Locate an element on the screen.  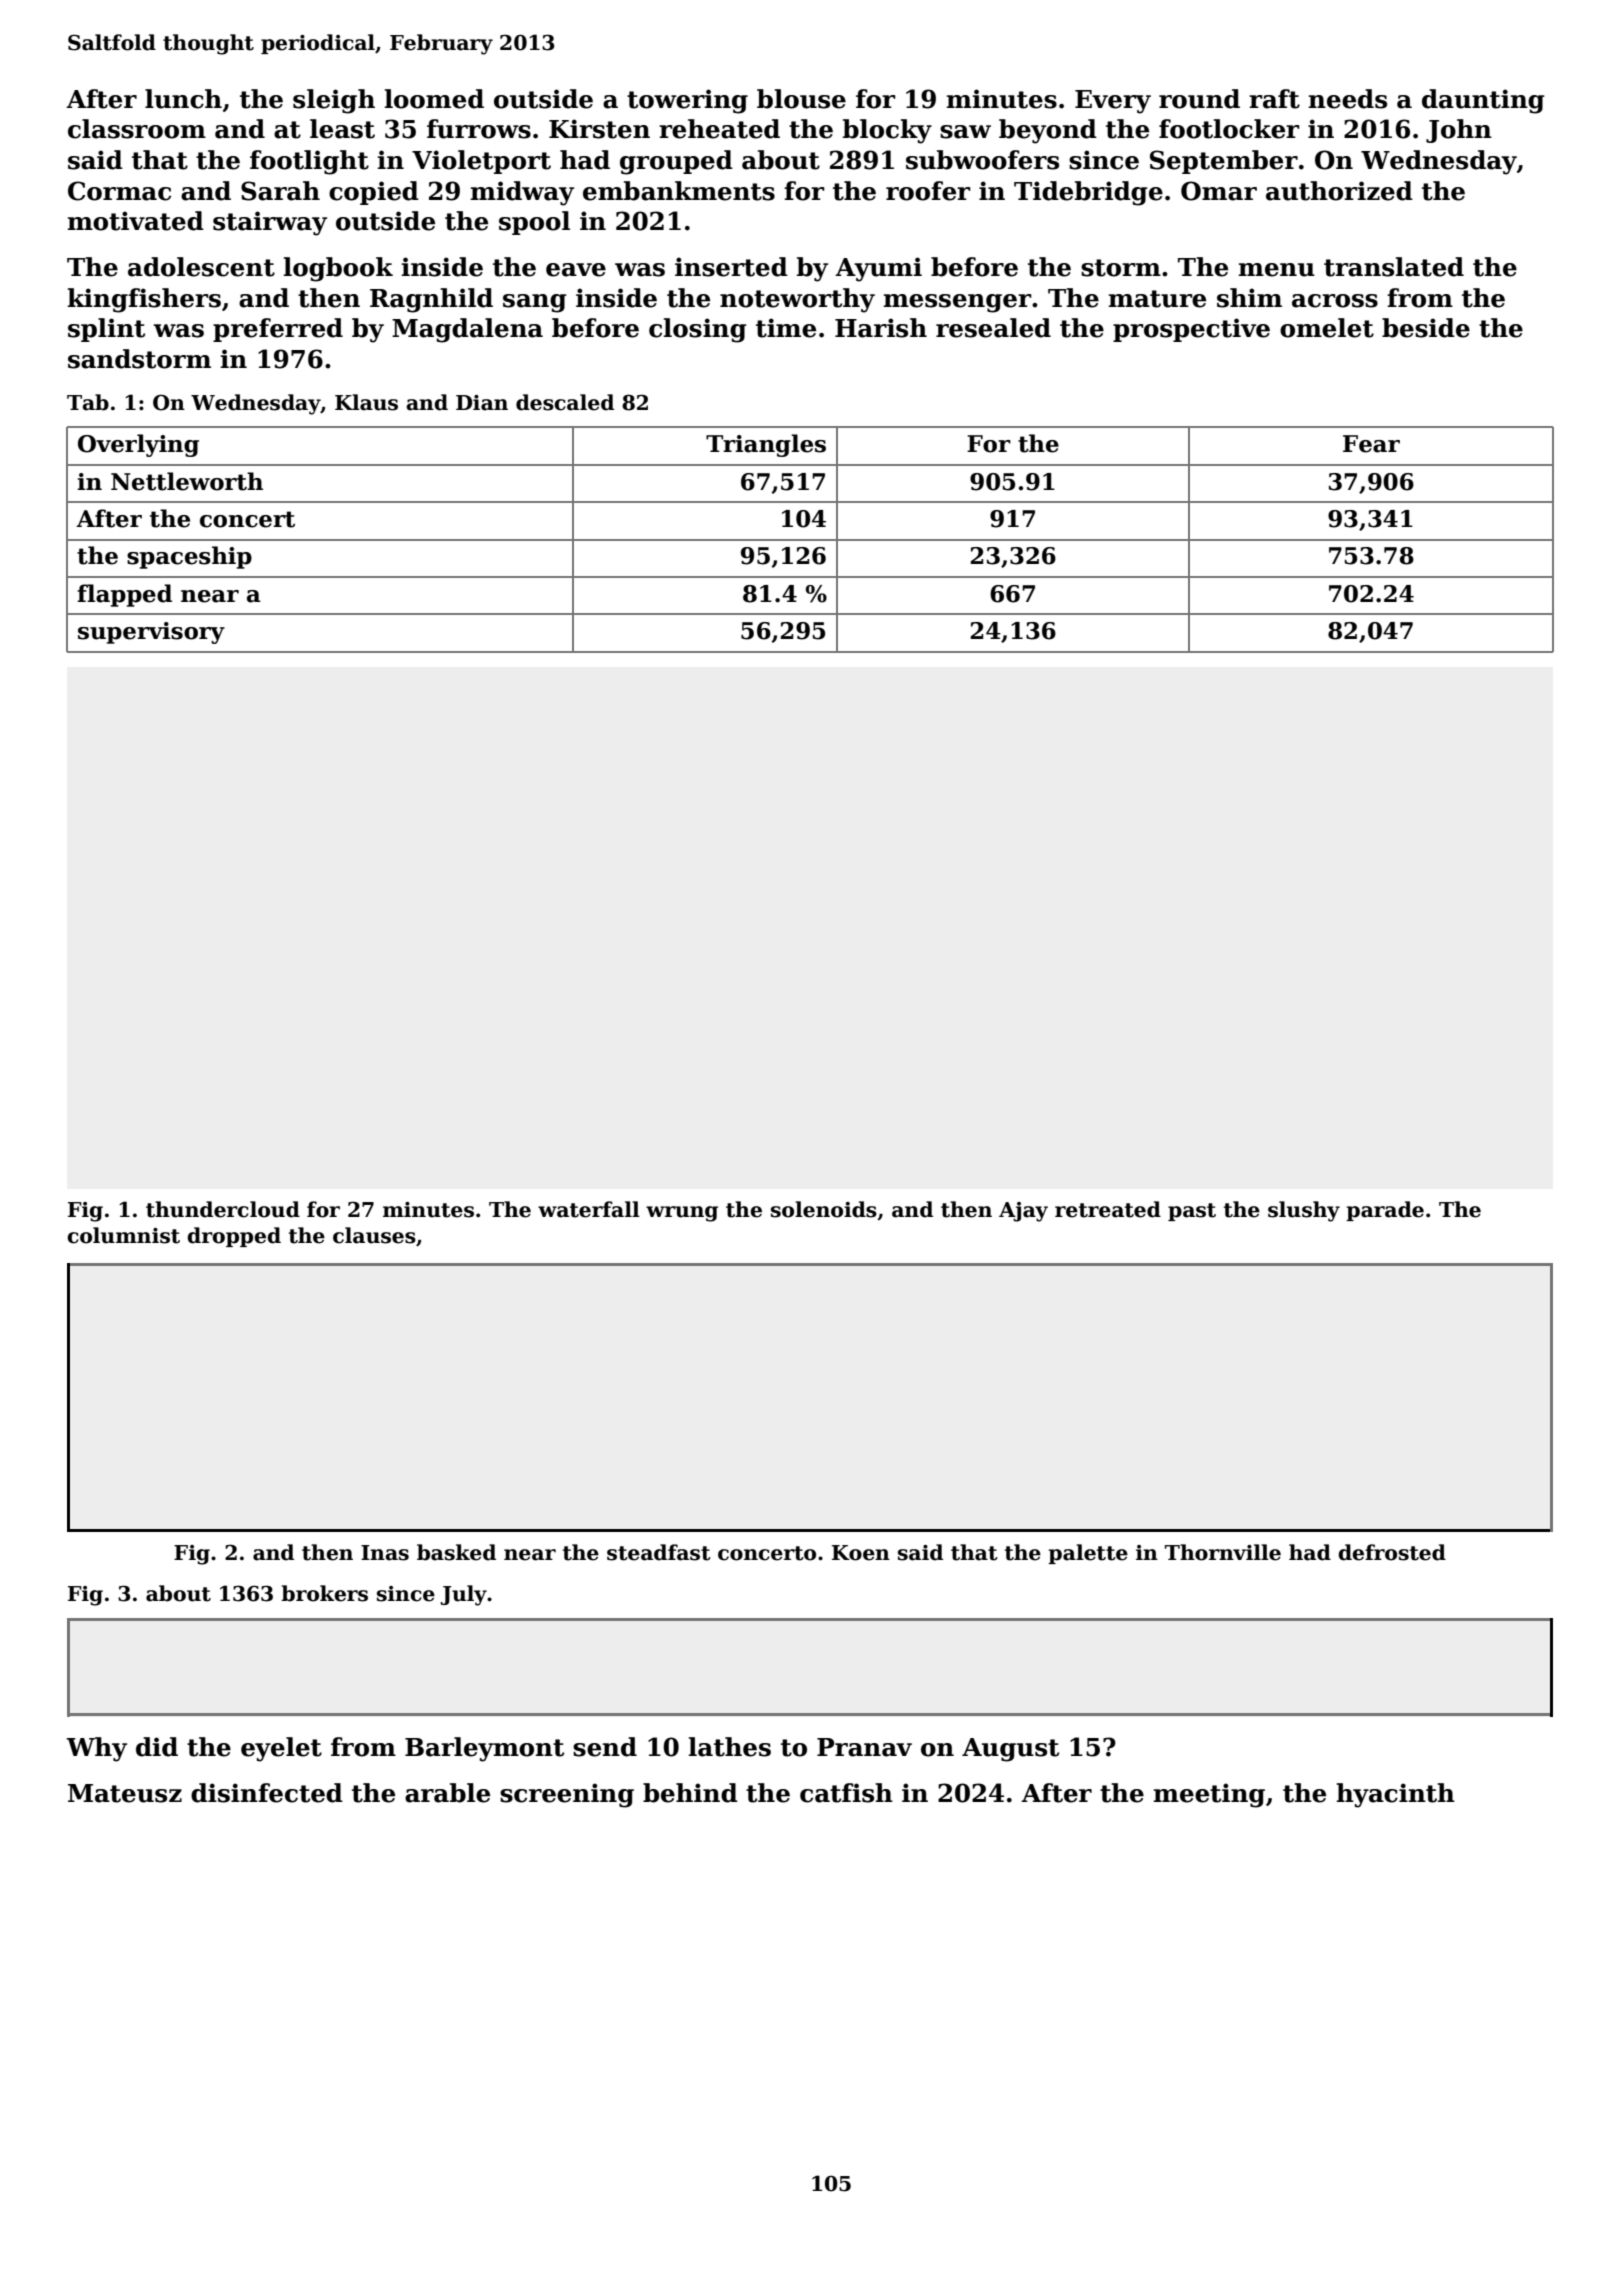
behind is located at coordinates (690, 1793).
